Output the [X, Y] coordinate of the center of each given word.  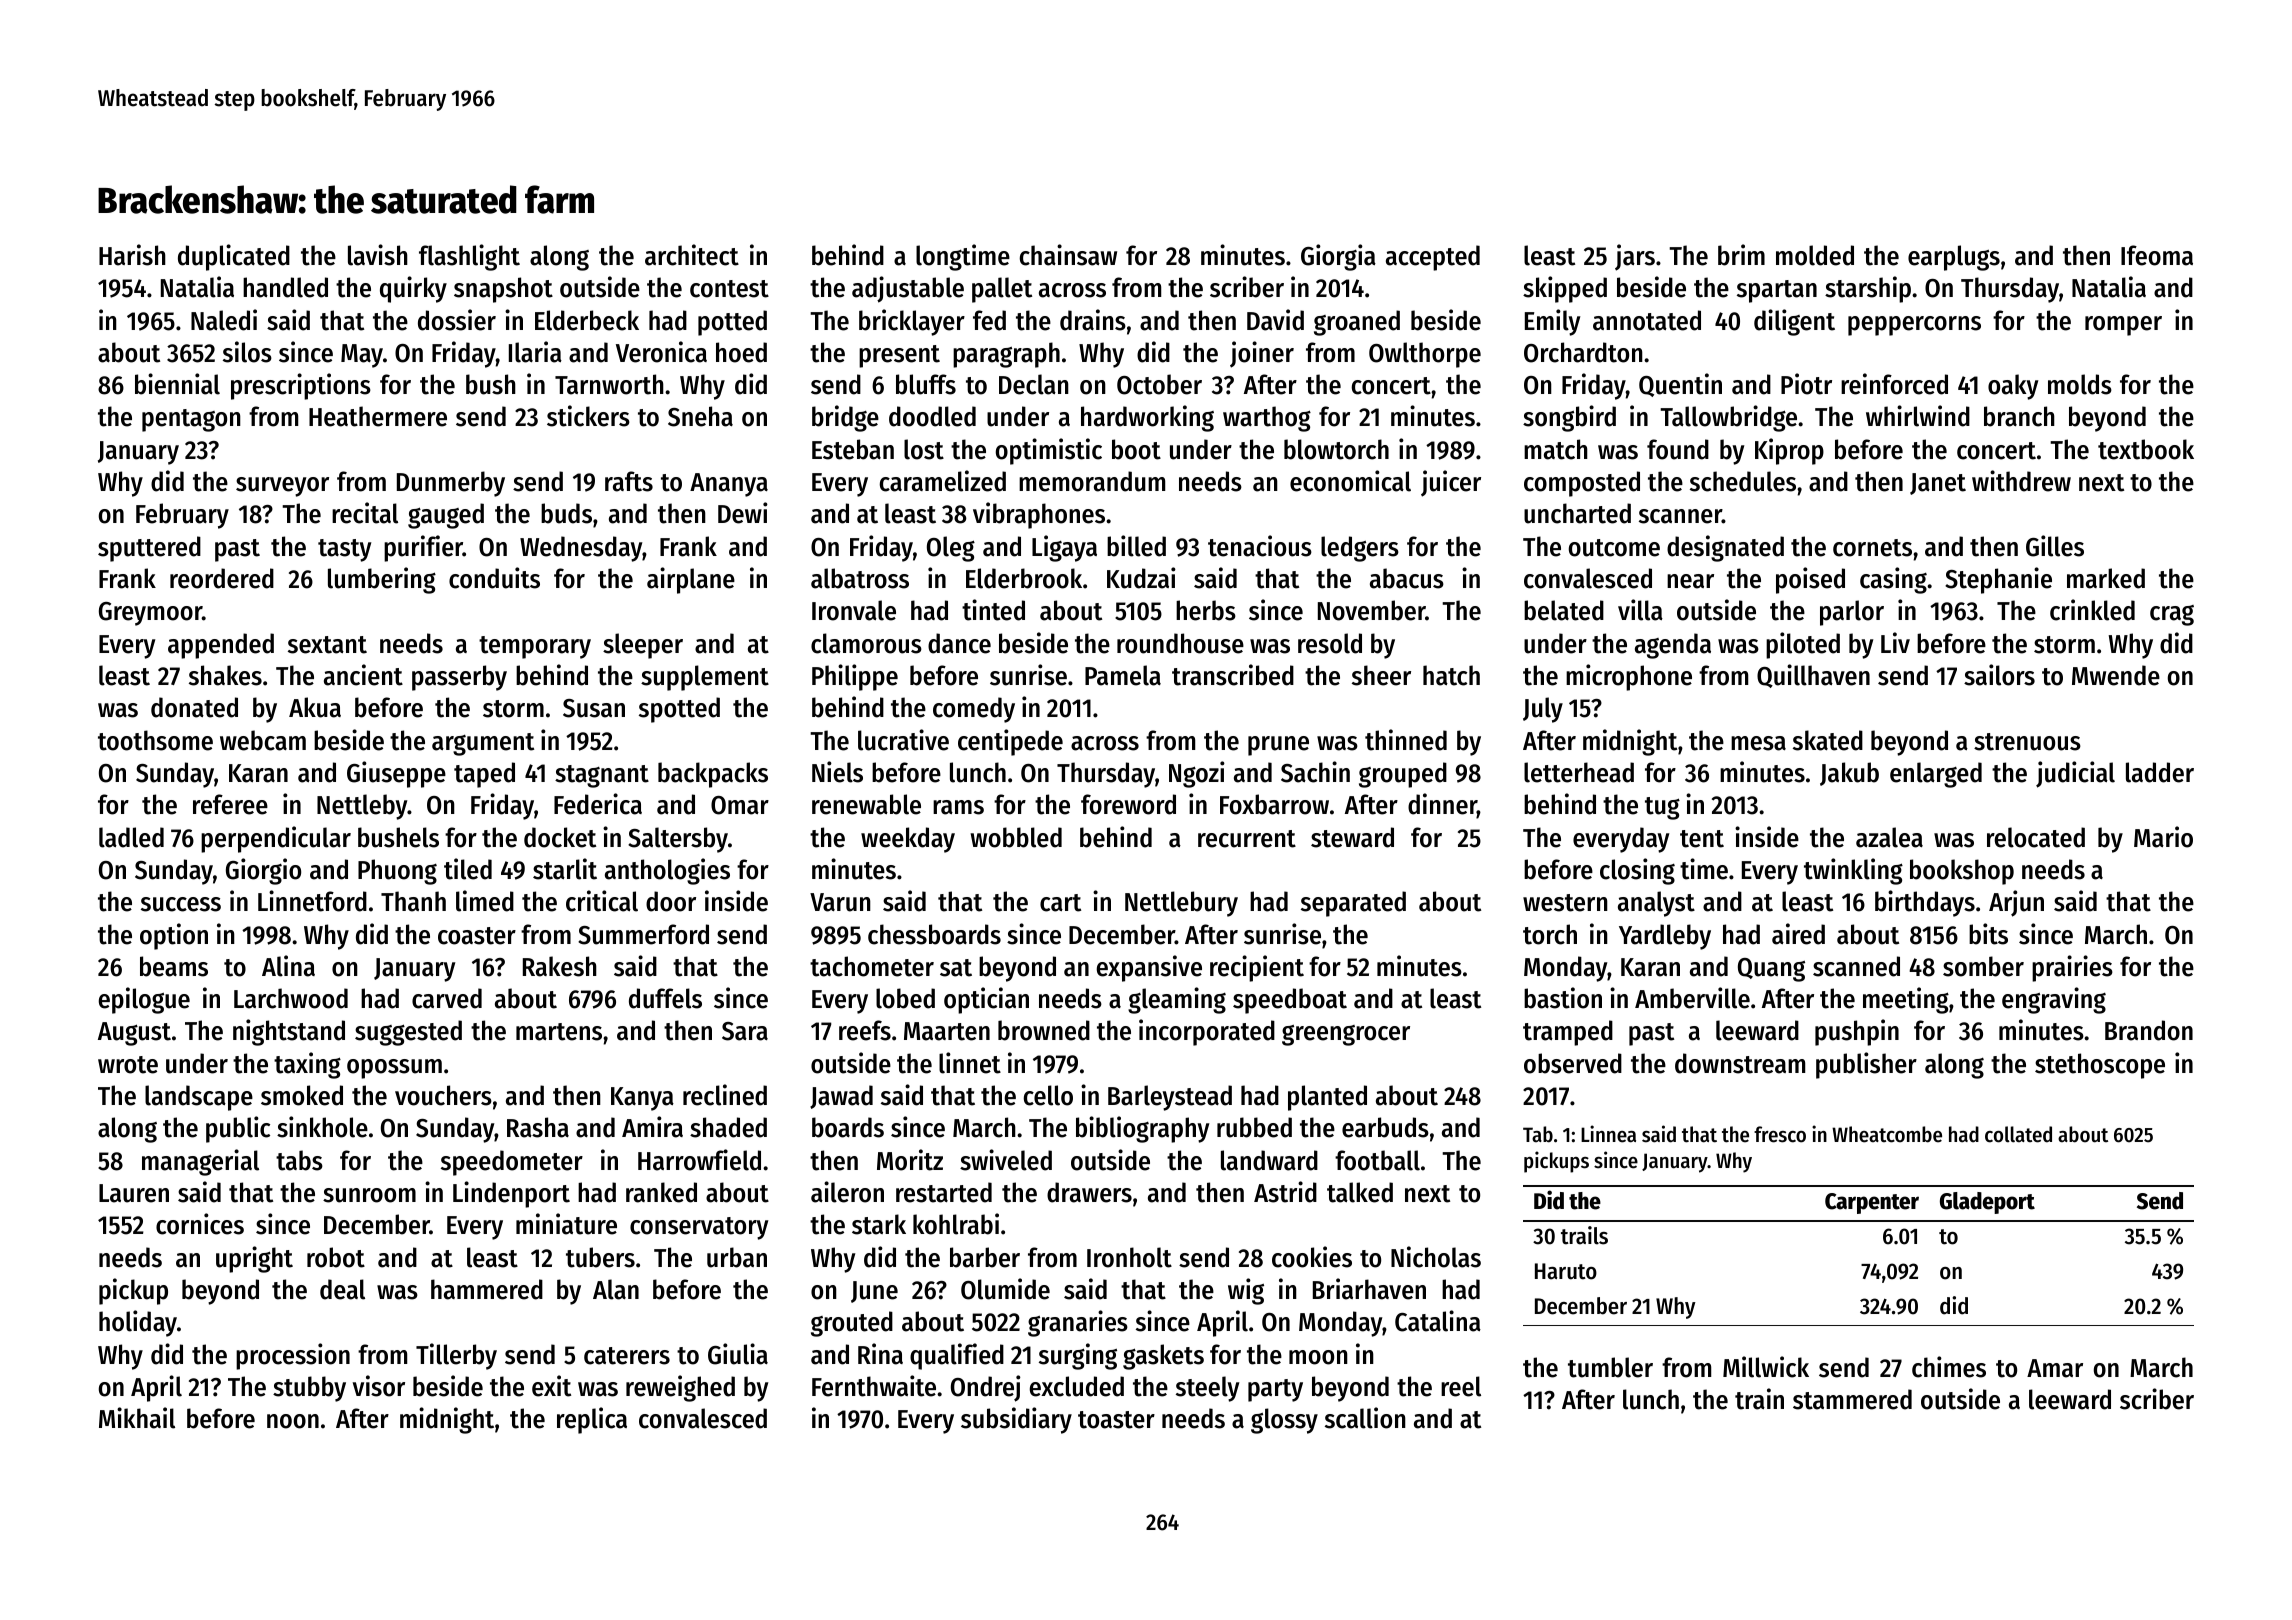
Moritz [910, 1160]
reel [1461, 1386]
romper [2123, 326]
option [174, 936]
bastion [1563, 998]
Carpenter [1872, 1203]
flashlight [469, 257]
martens [559, 1032]
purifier [423, 548]
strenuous [2027, 742]
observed [1573, 1063]
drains [1093, 320]
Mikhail [137, 1418]
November [1372, 610]
